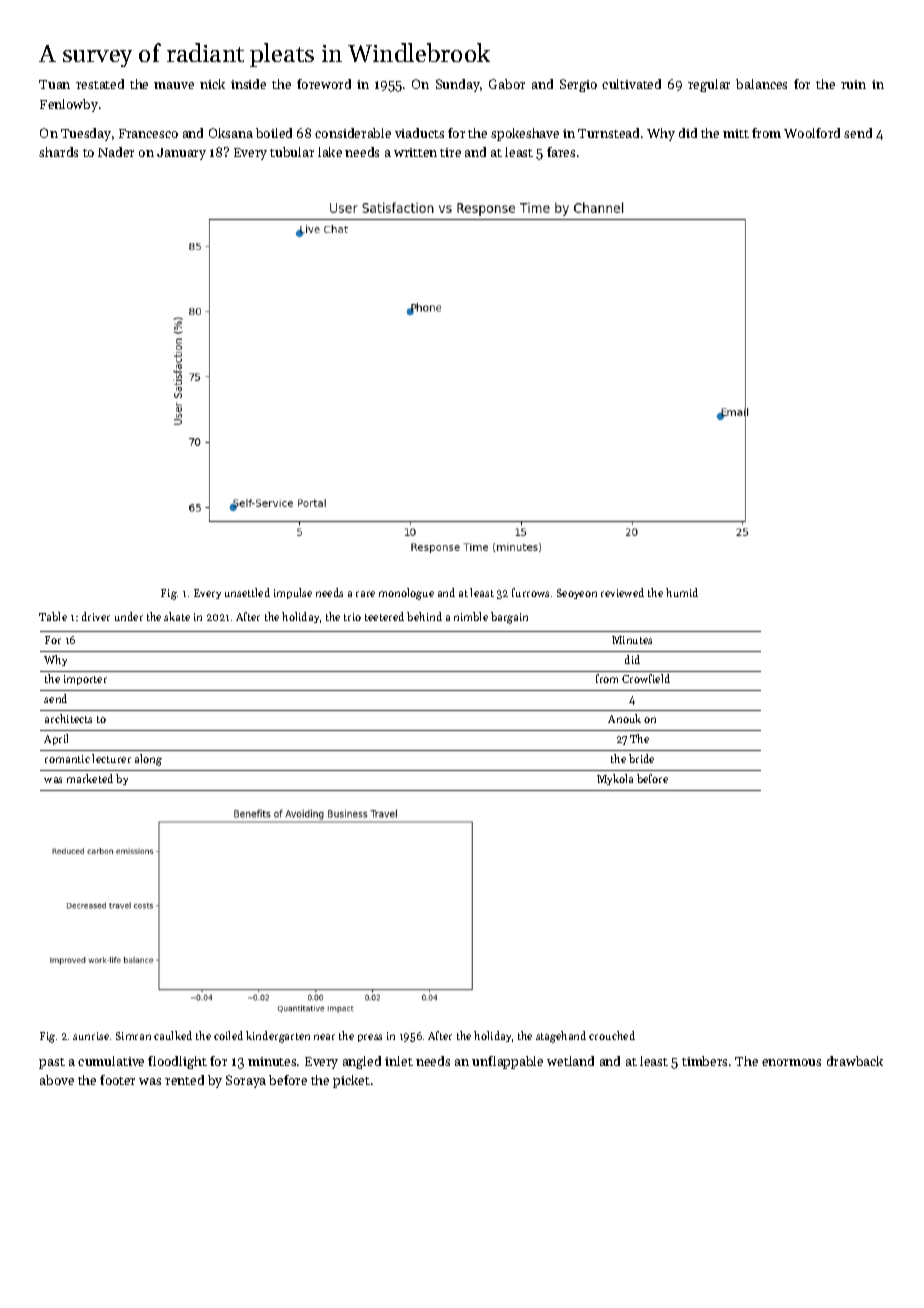 Image resolution: width=924 pixels, height=1308 pixels. Describe the element at coordinates (704, 1061) in the page. I see `timbers` at that location.
